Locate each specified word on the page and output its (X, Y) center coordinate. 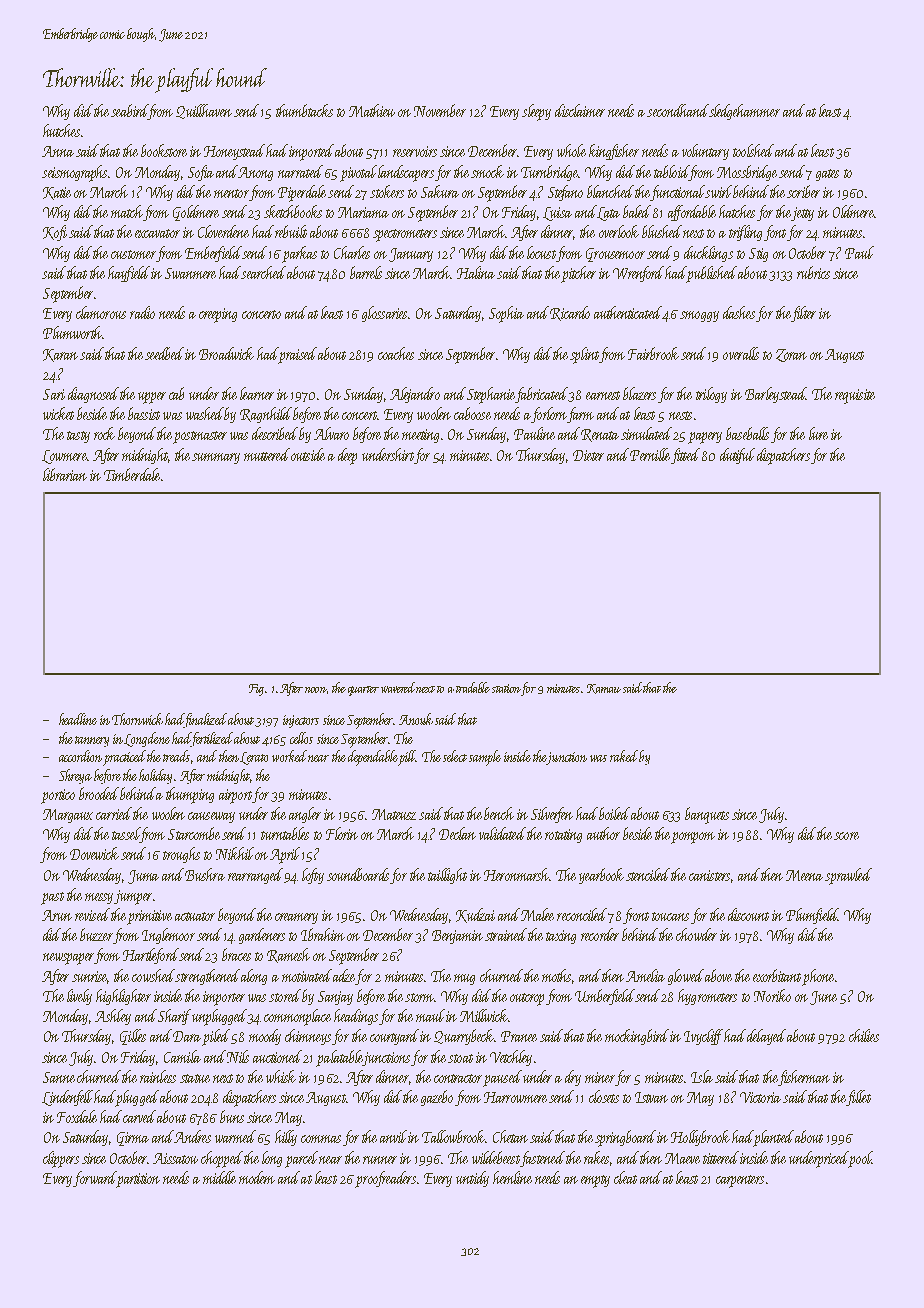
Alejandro (415, 395)
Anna (58, 151)
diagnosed (93, 395)
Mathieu (372, 110)
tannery (92, 741)
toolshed (753, 150)
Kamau (604, 689)
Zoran (791, 355)
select (455, 756)
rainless (158, 1076)
